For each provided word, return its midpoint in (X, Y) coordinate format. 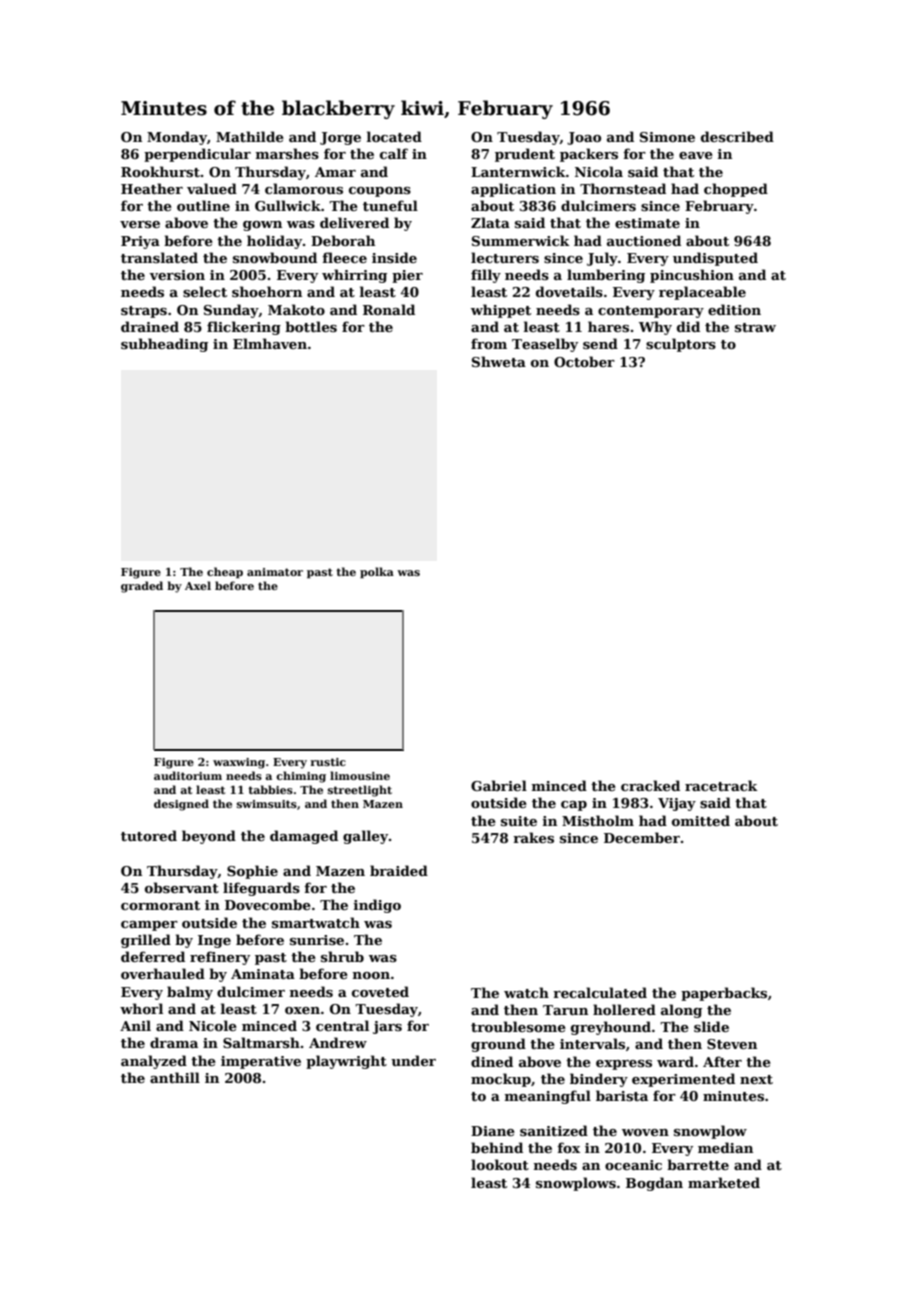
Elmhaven (270, 343)
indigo (377, 906)
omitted (701, 820)
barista (622, 1095)
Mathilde (250, 136)
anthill (175, 1077)
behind (497, 1147)
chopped (736, 190)
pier (407, 276)
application (513, 190)
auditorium (188, 775)
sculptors (681, 345)
